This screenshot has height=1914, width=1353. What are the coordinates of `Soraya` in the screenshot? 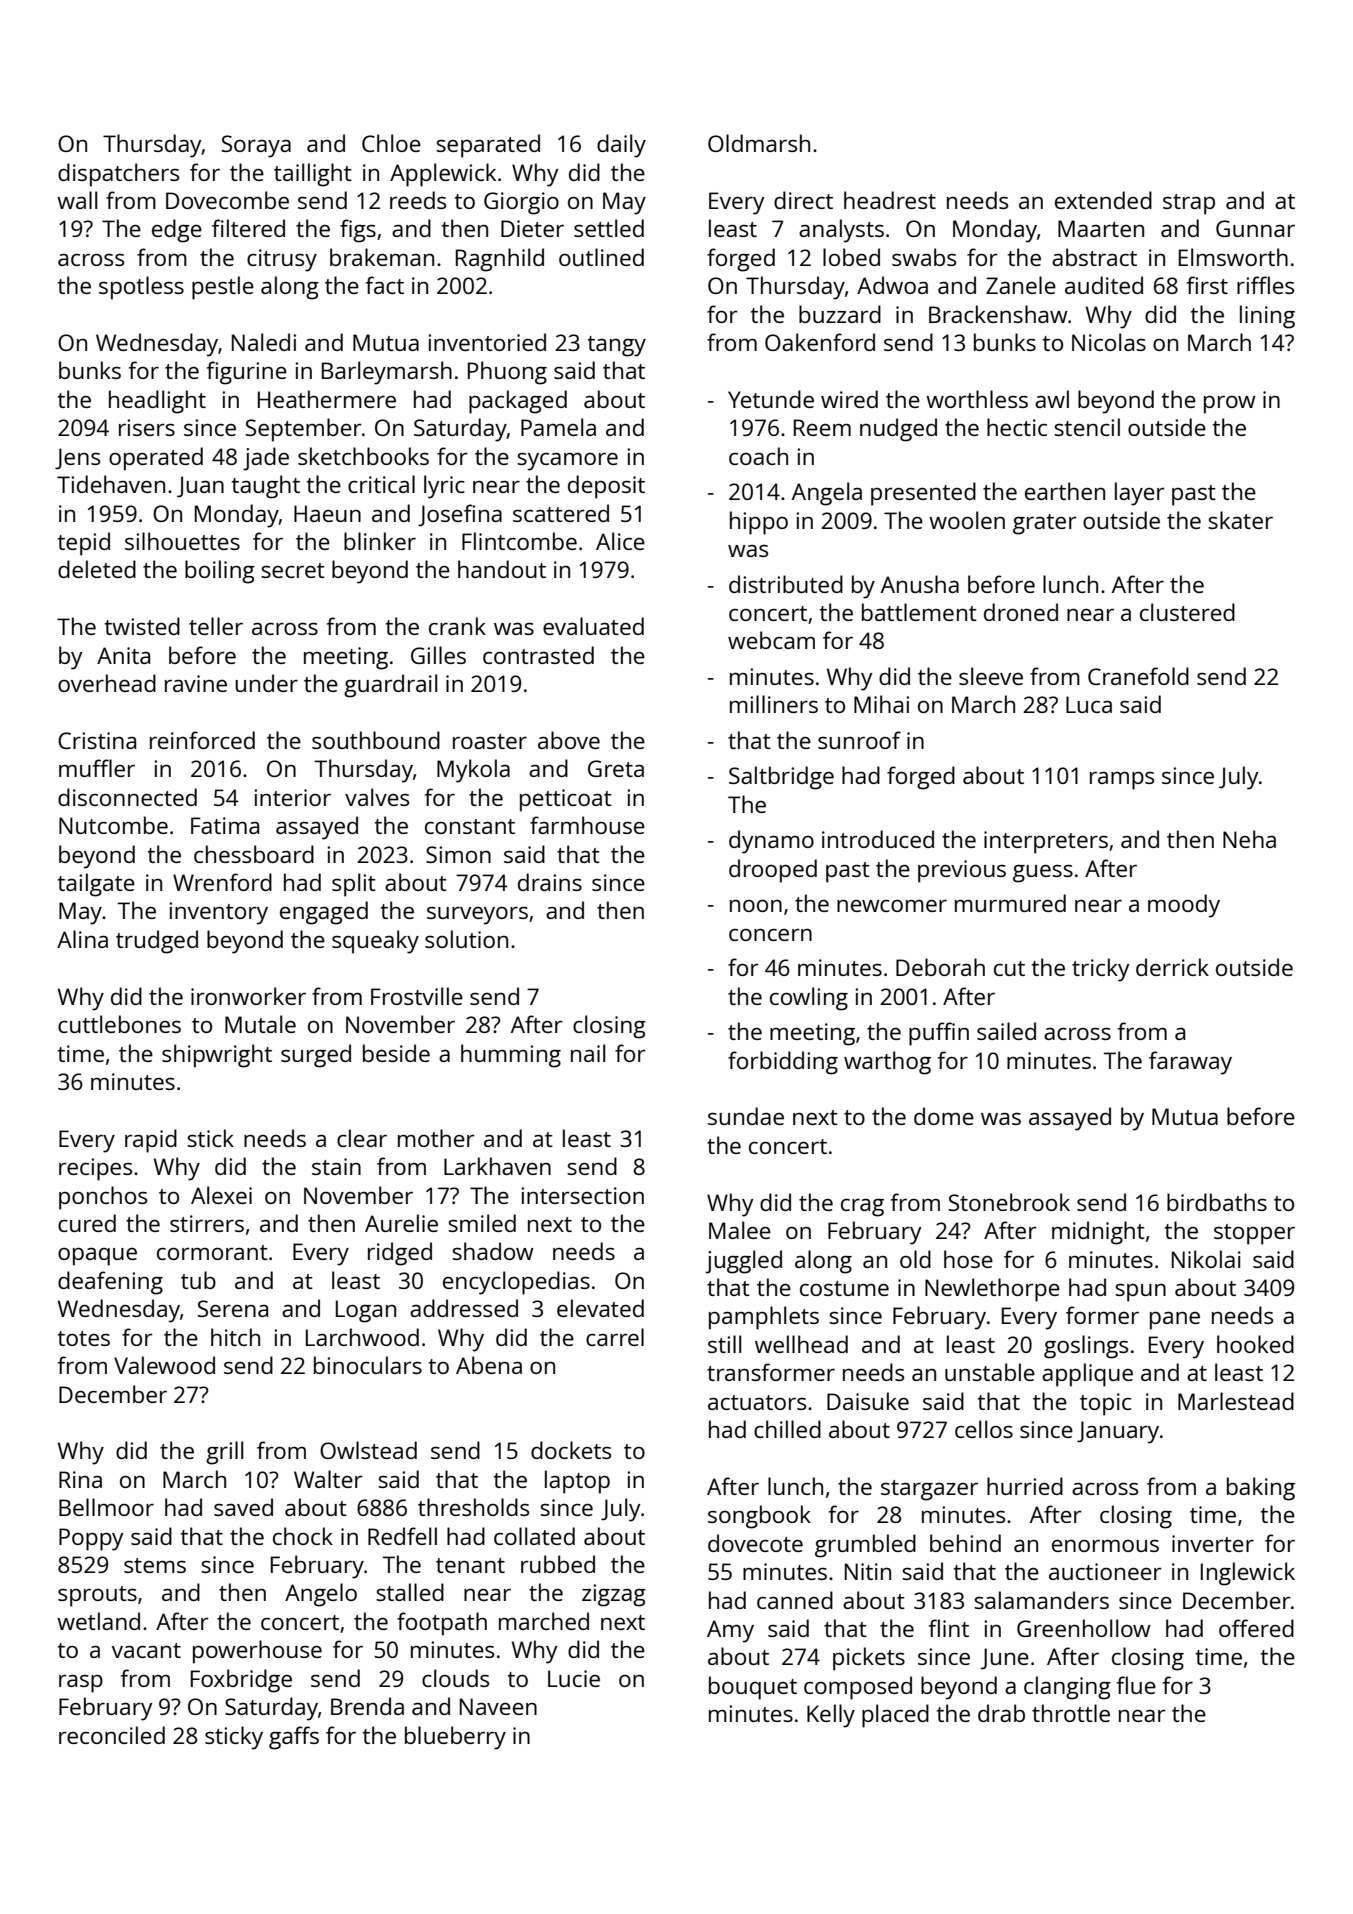 It's located at (256, 146).
